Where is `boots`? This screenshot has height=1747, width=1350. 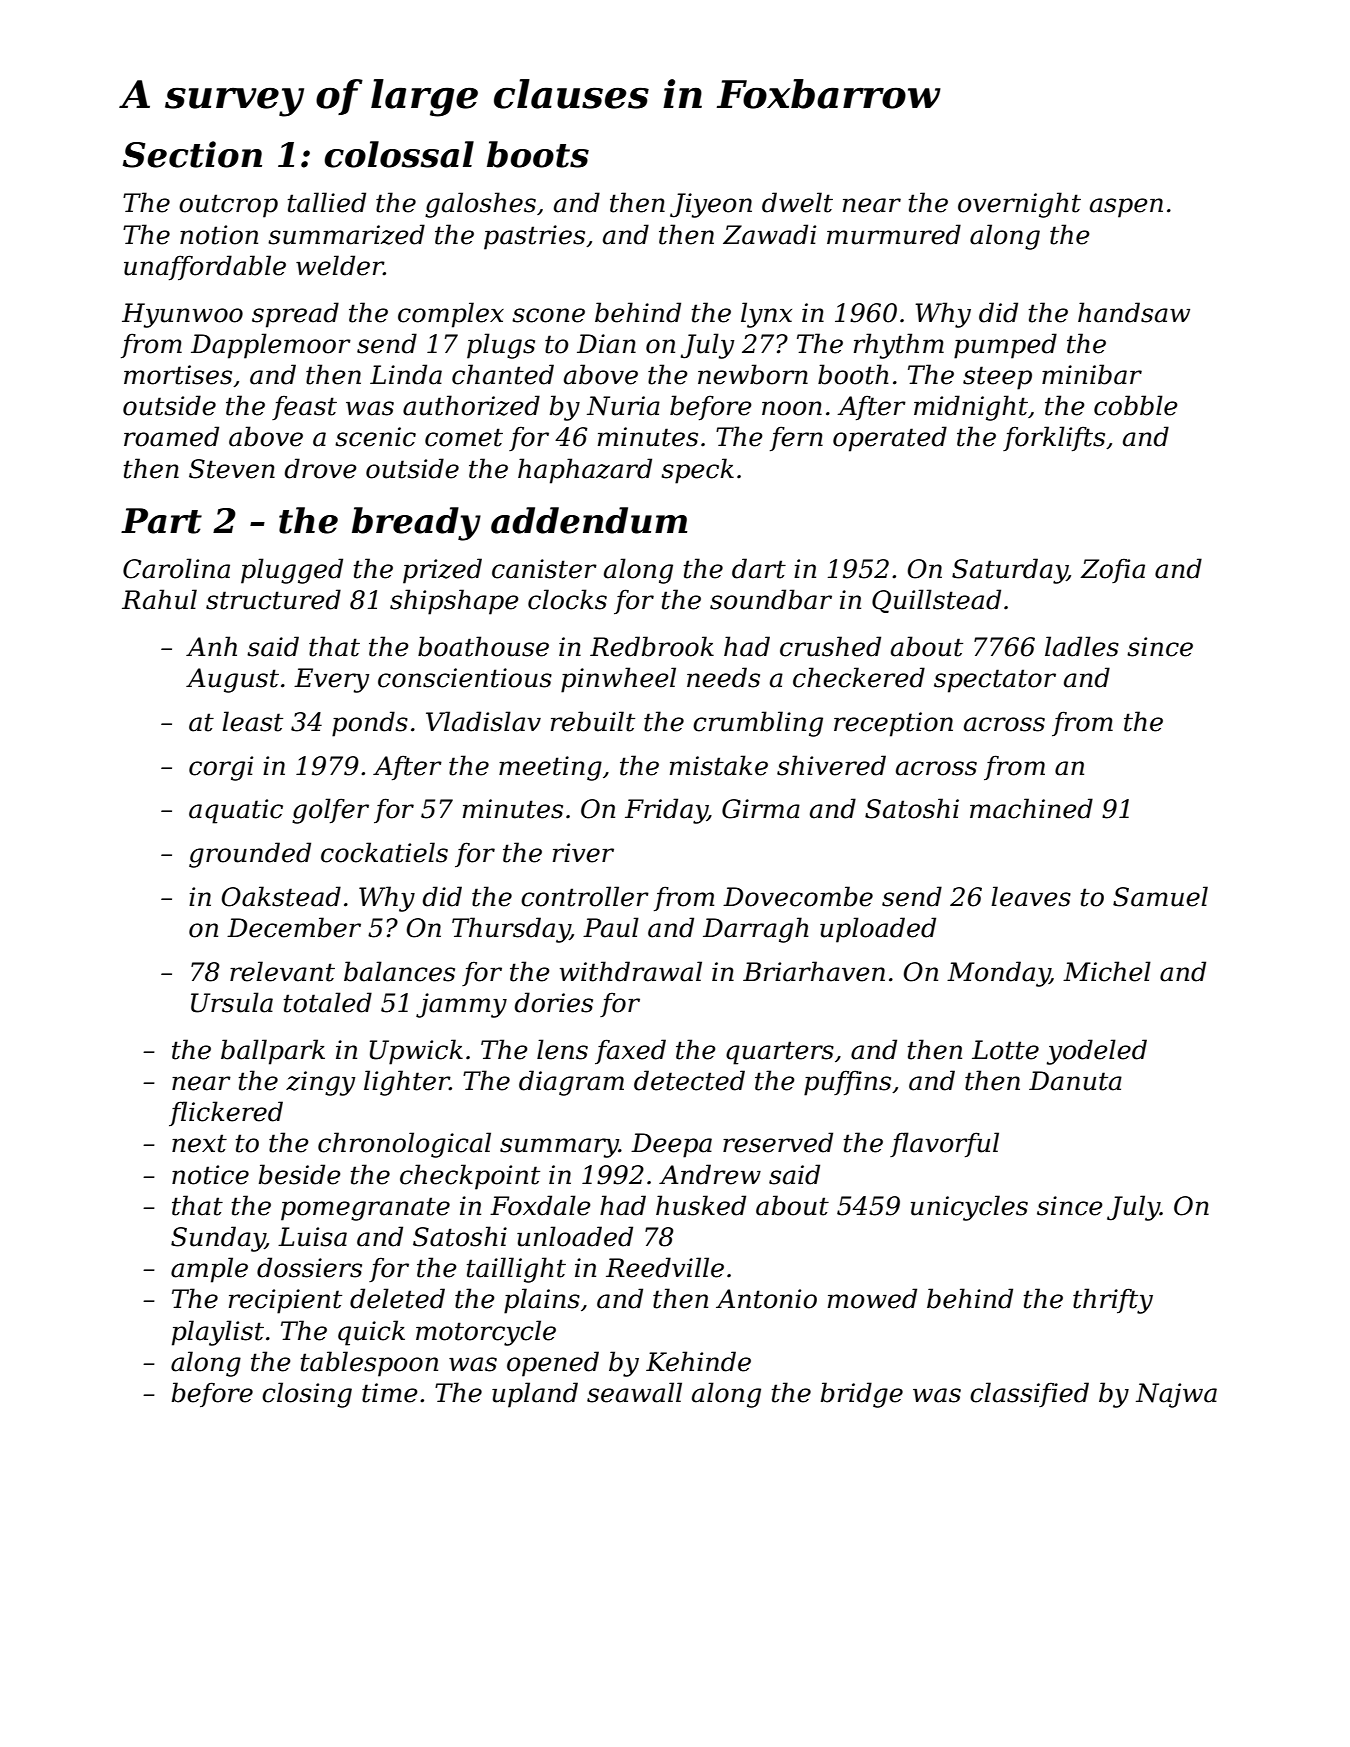 boots is located at coordinates (538, 154).
